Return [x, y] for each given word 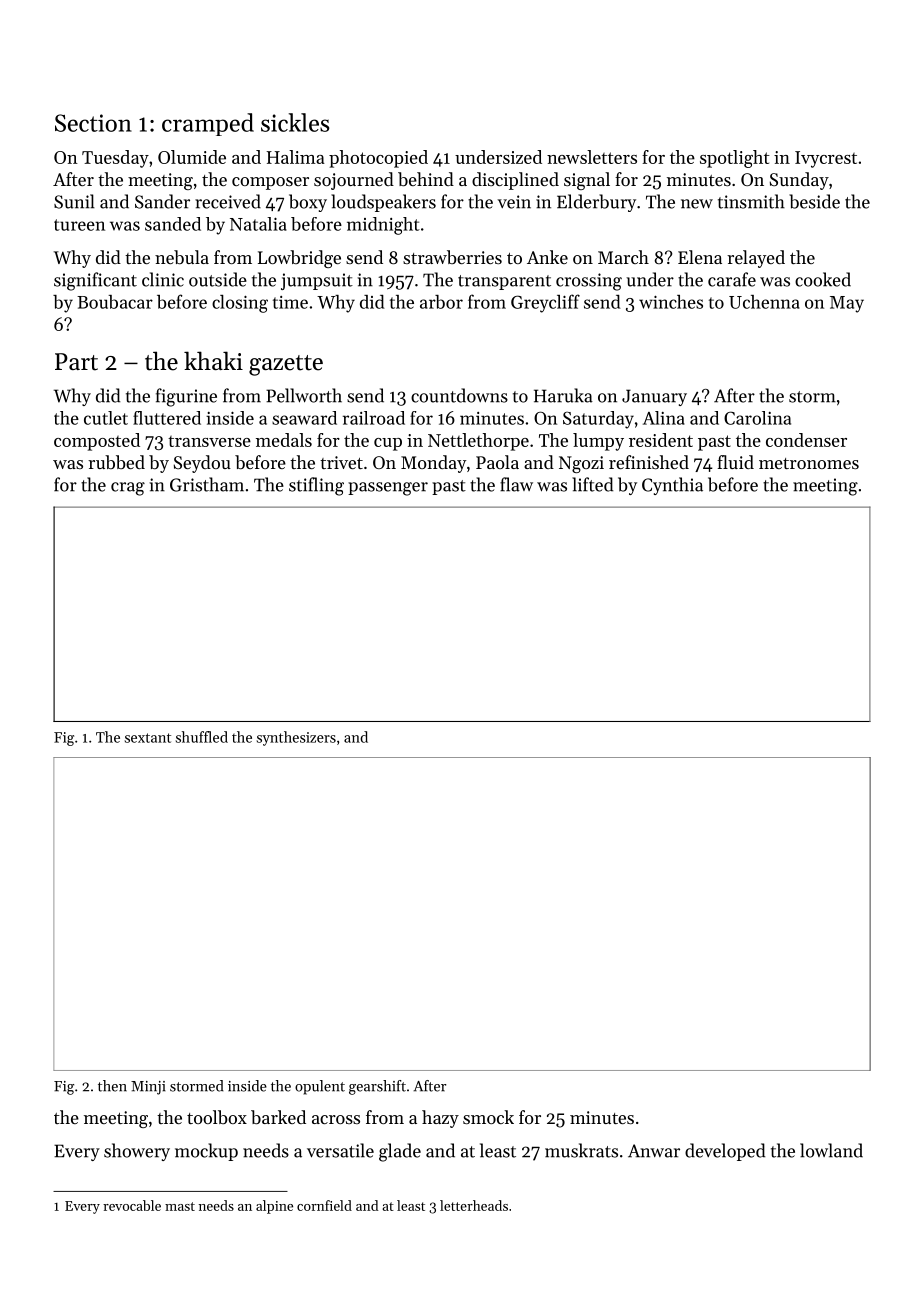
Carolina [757, 418]
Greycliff [545, 303]
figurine [186, 397]
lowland [831, 1150]
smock [488, 1117]
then [112, 1086]
